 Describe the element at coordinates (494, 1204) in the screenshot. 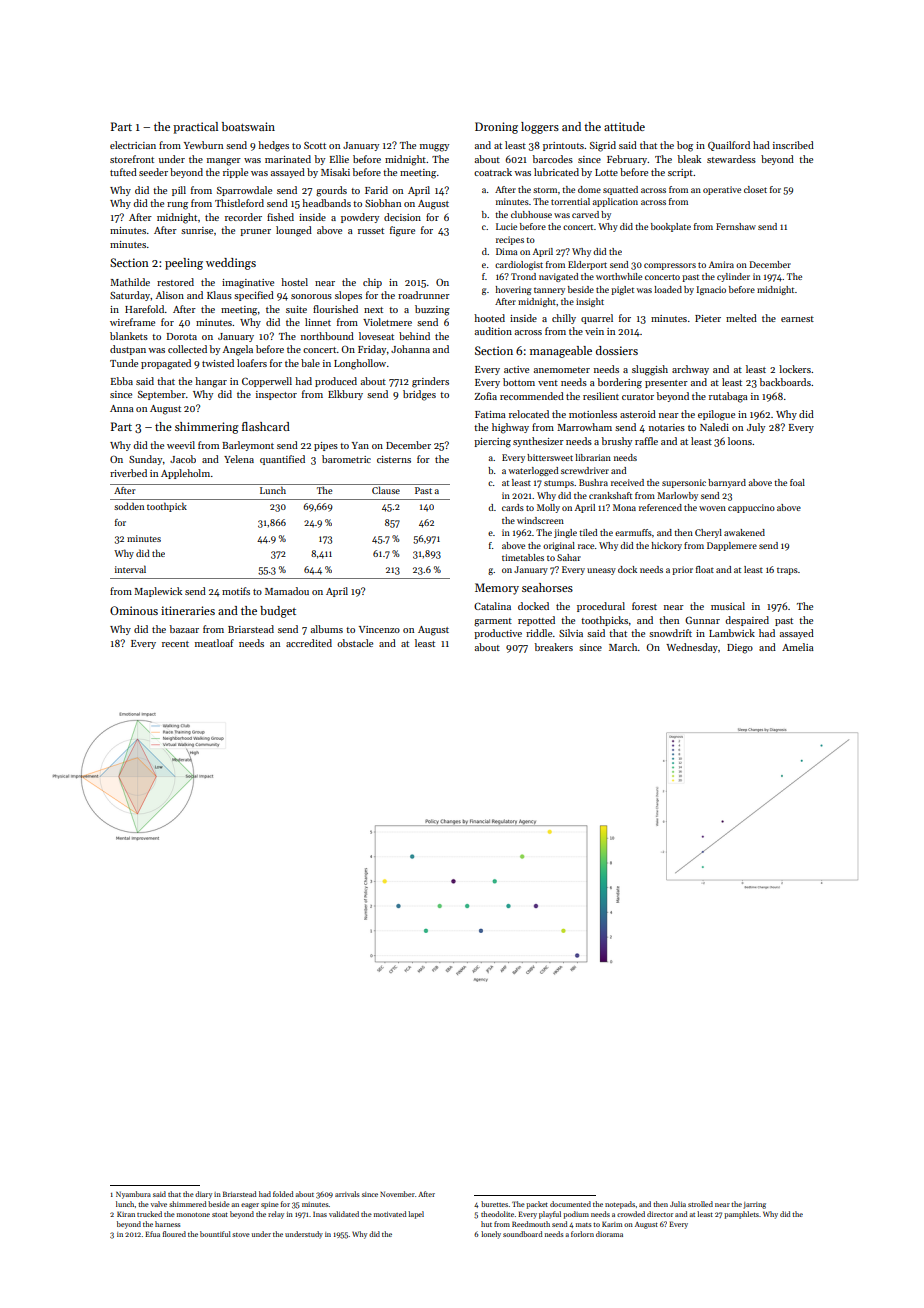

I see `burettes` at that location.
